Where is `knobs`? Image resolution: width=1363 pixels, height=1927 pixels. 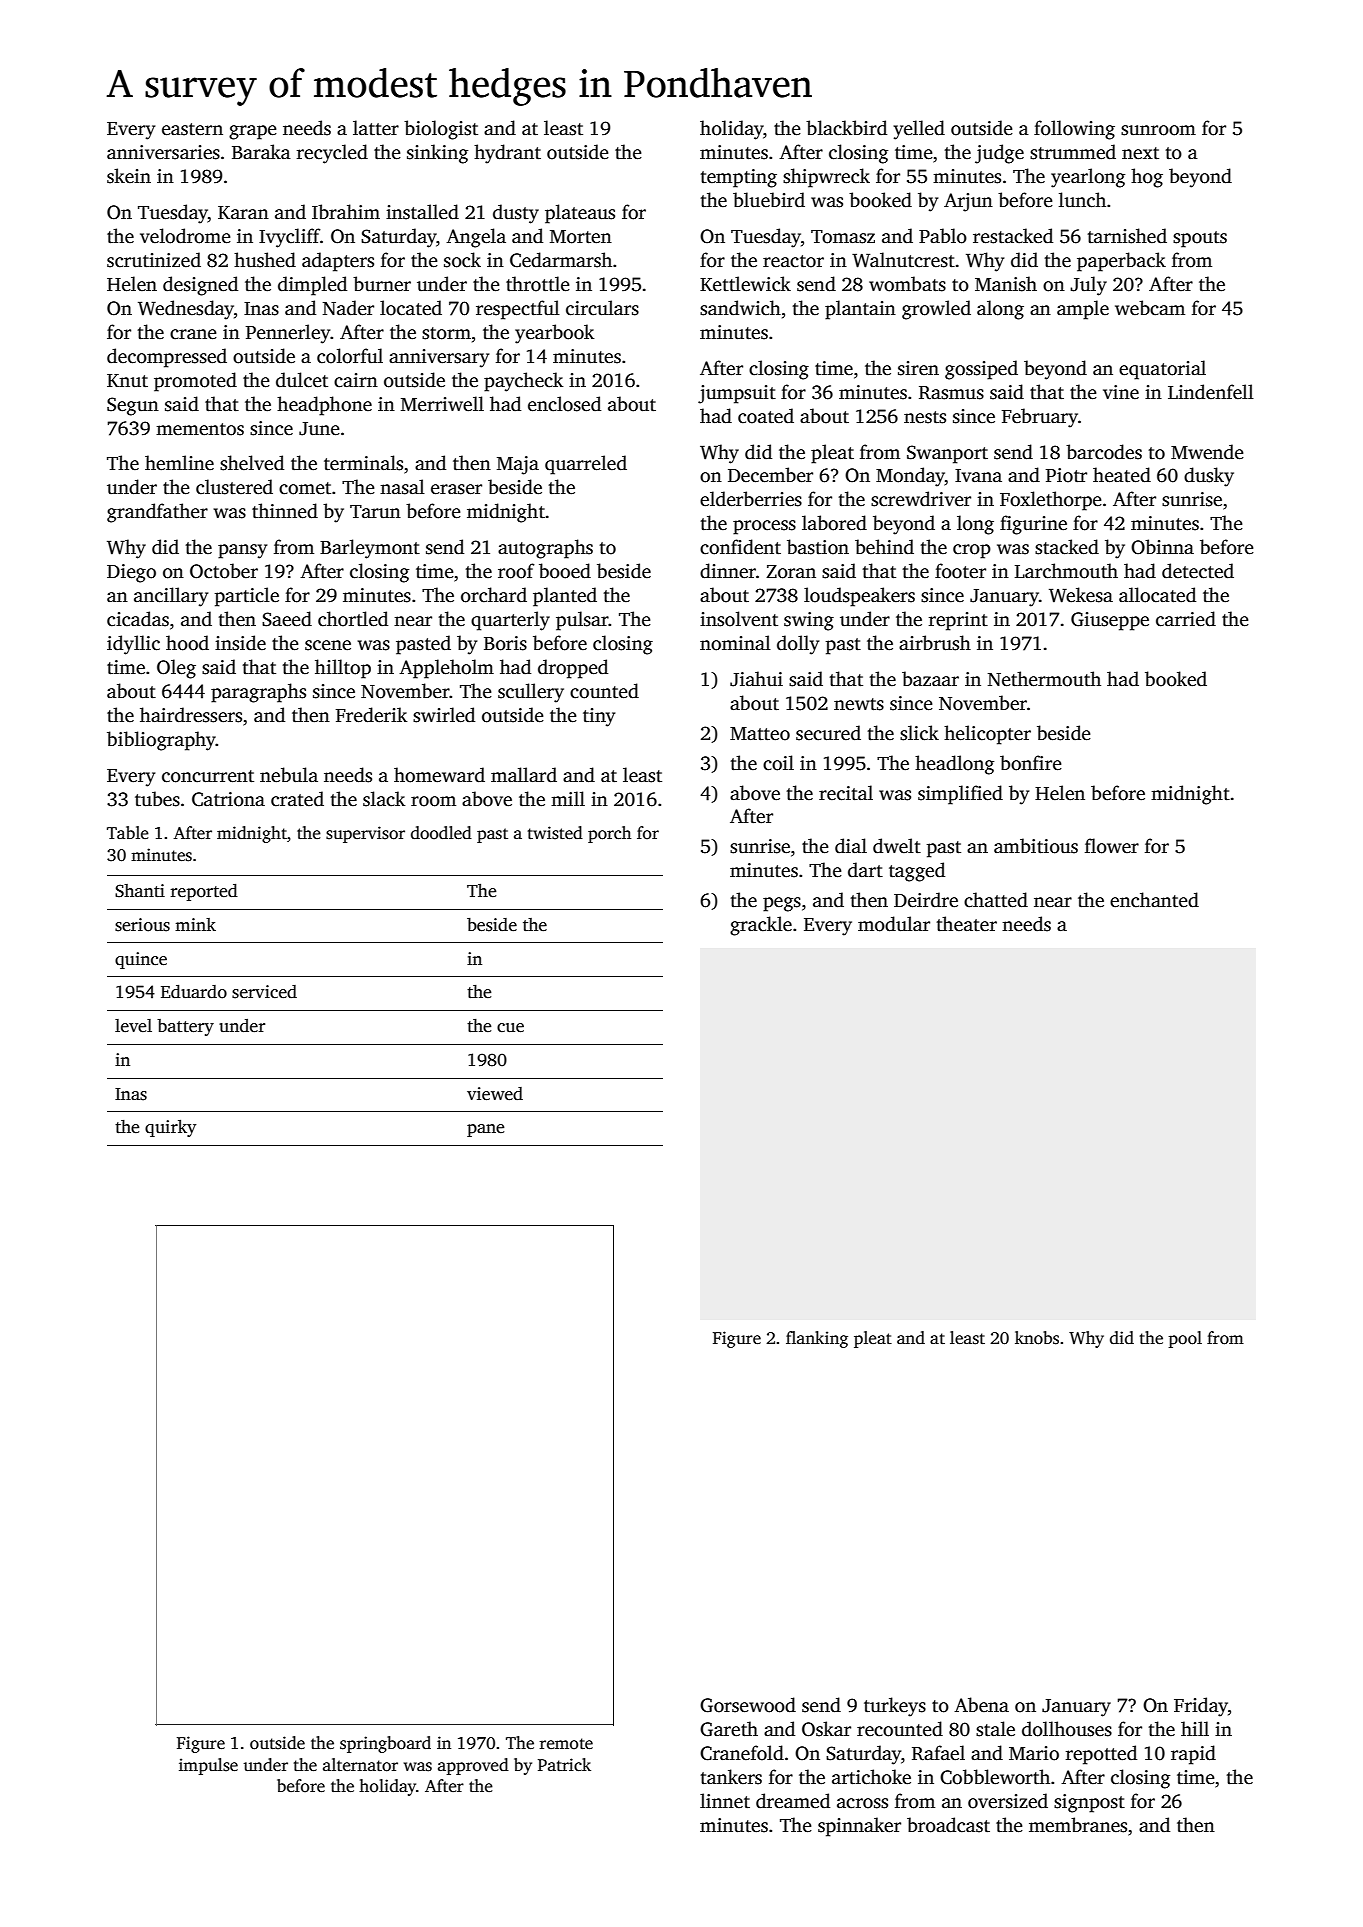
knobs is located at coordinates (1037, 1338).
